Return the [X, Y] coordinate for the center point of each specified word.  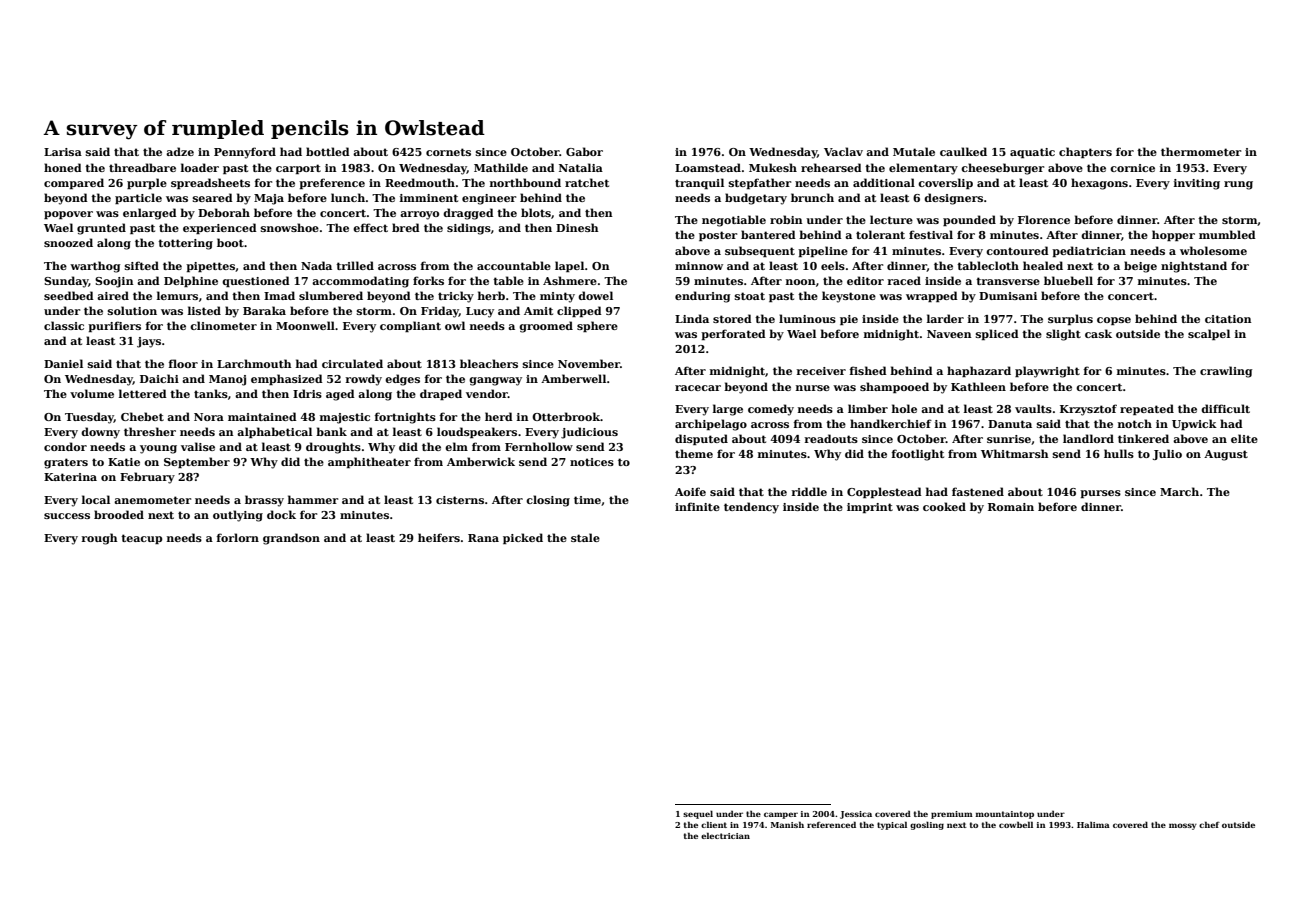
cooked [944, 506]
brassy [264, 501]
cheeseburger [1002, 169]
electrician [725, 835]
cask [1098, 333]
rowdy [364, 380]
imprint [870, 508]
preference [332, 183]
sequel [698, 814]
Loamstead [708, 167]
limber [868, 408]
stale [585, 537]
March [1179, 491]
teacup [141, 539]
